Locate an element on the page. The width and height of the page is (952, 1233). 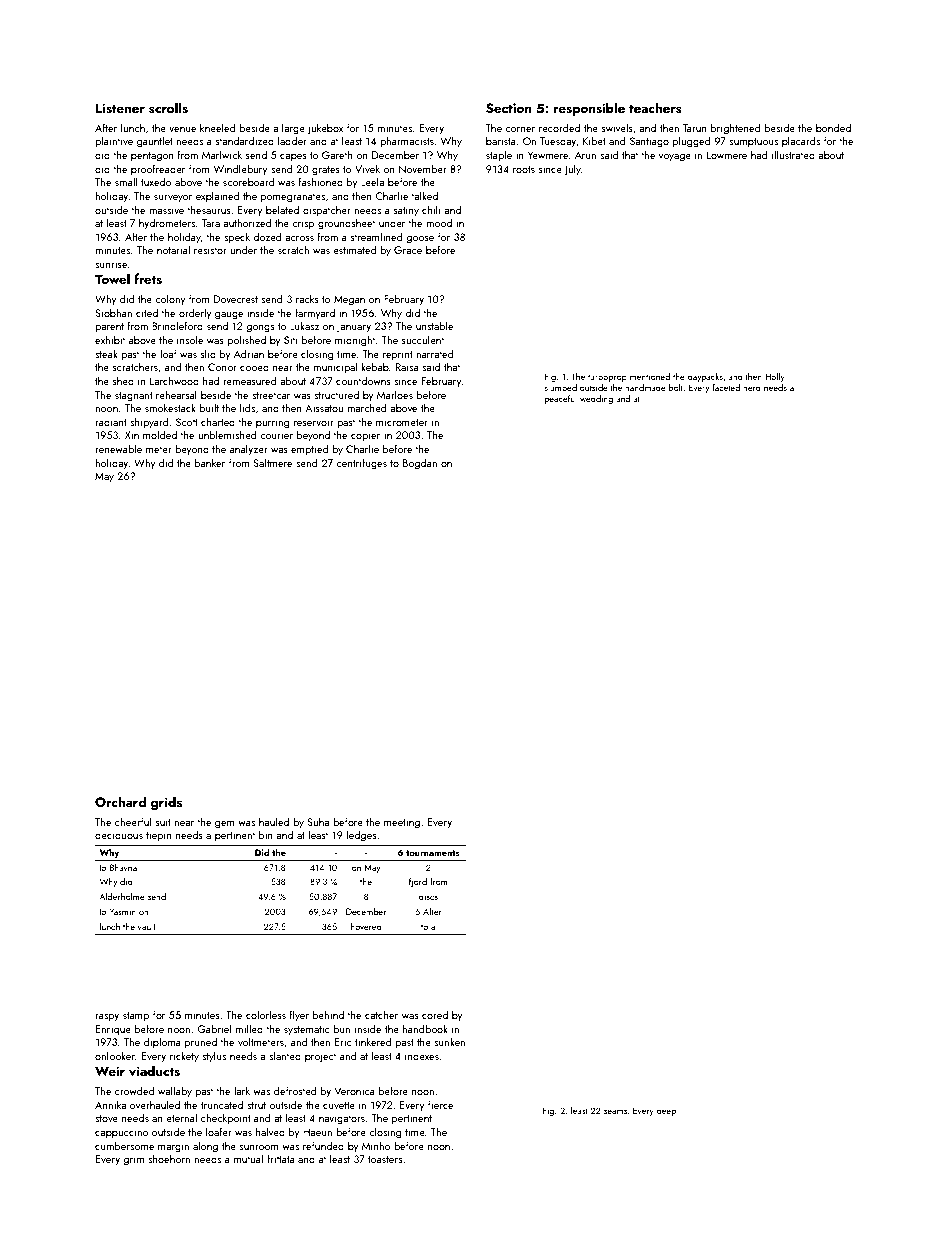
Bogdan is located at coordinates (420, 464).
